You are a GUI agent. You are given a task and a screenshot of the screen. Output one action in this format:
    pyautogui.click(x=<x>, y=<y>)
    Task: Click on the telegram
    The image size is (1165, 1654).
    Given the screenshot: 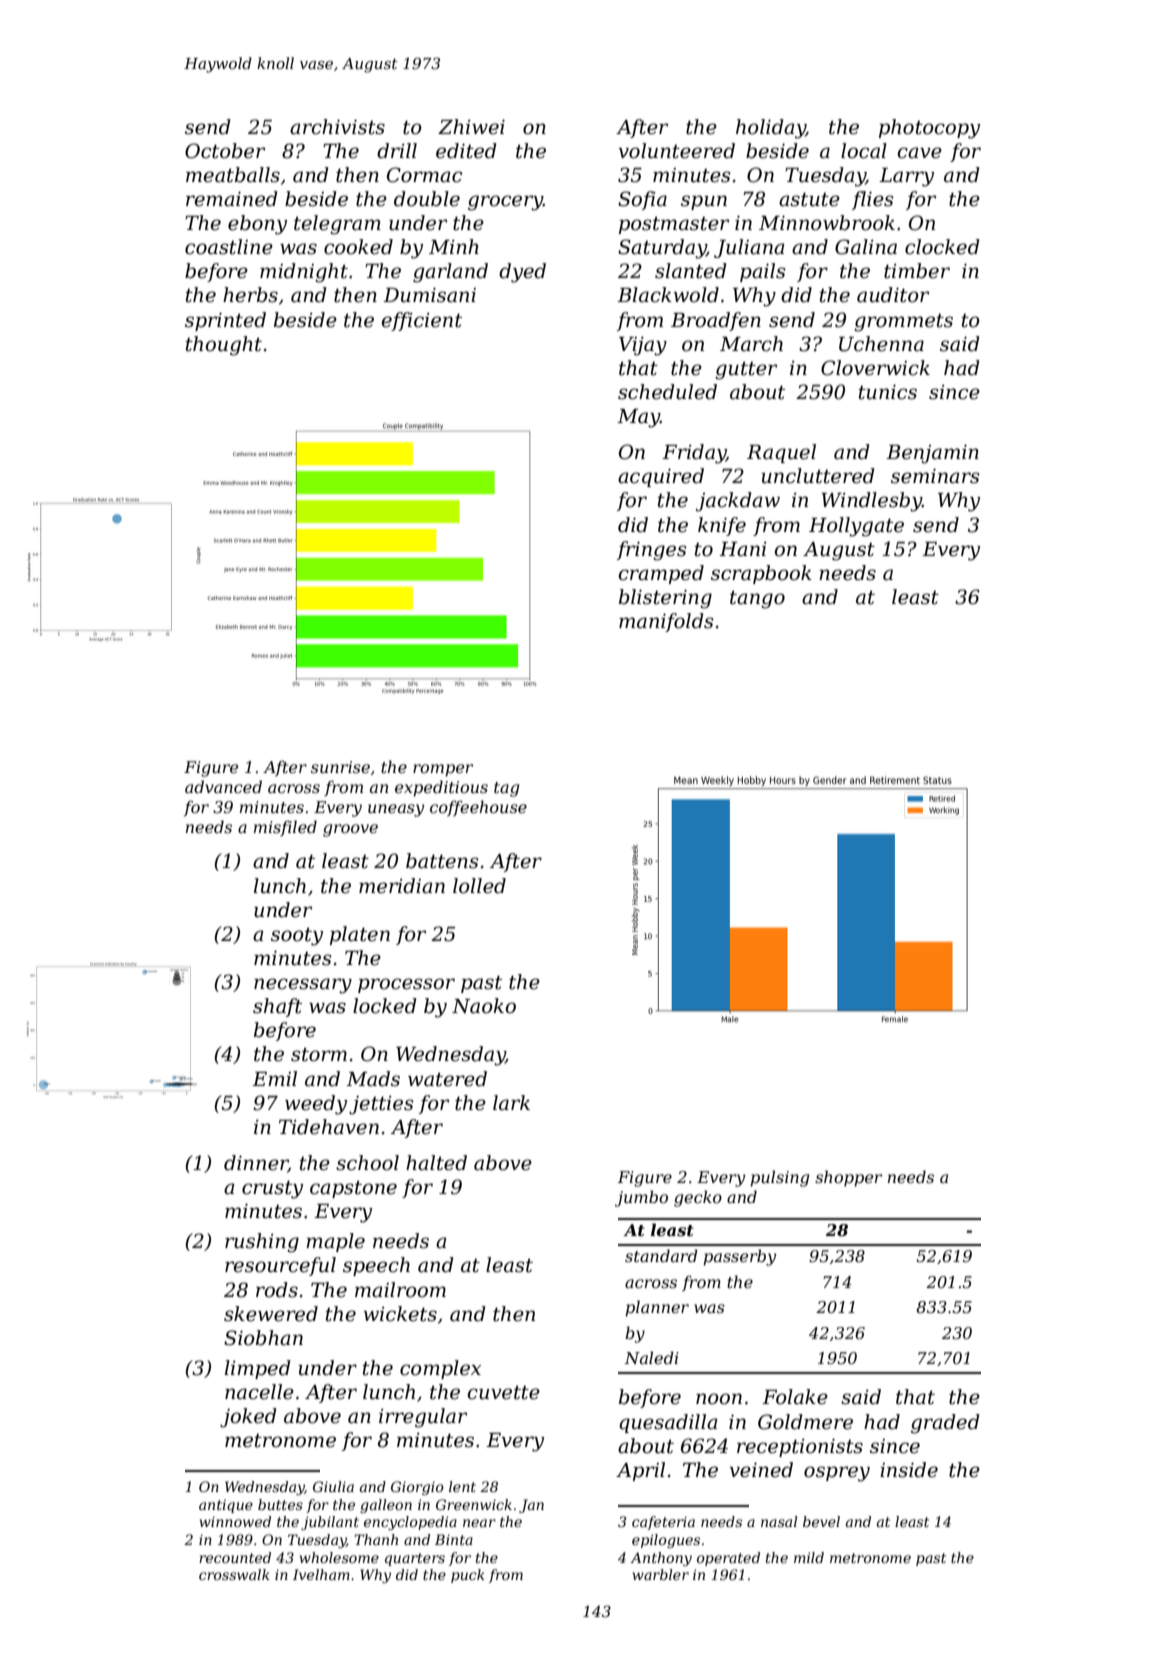 What is the action you would take?
    pyautogui.click(x=337, y=225)
